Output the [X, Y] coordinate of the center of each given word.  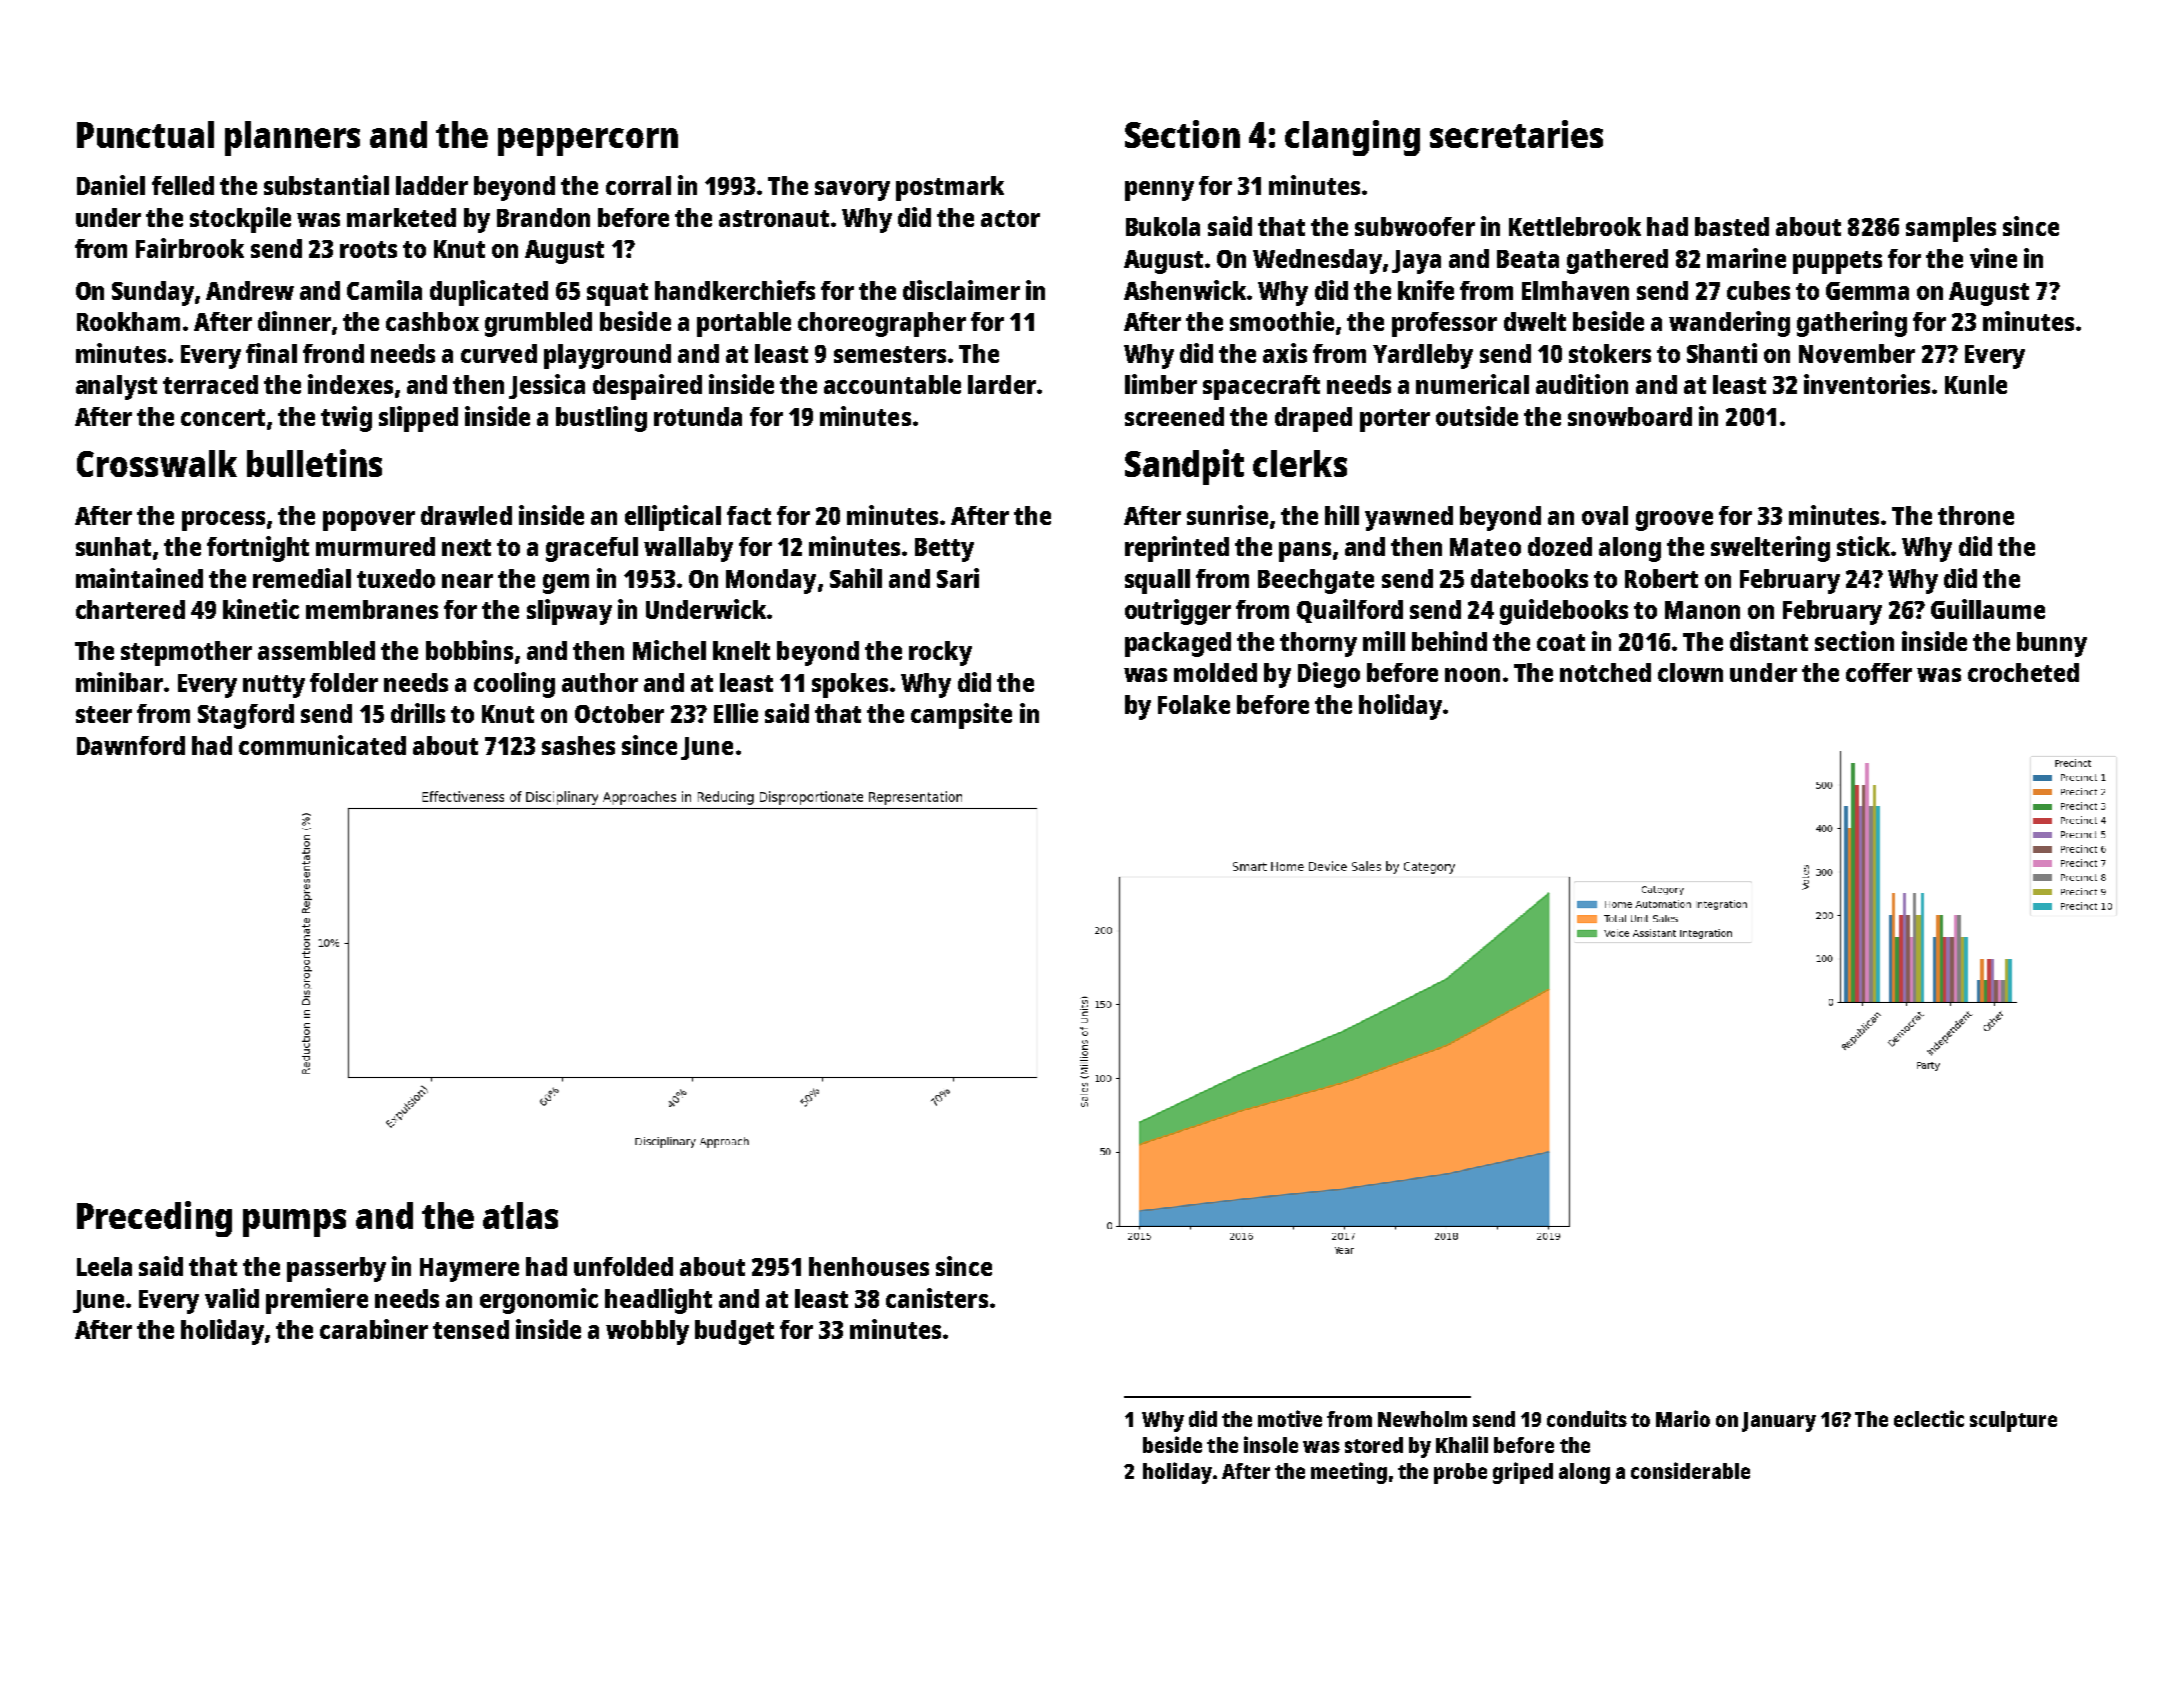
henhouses [869, 1266]
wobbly [647, 1332]
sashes [578, 745]
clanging [1352, 138]
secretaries [1516, 134]
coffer [1879, 672]
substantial [326, 185]
